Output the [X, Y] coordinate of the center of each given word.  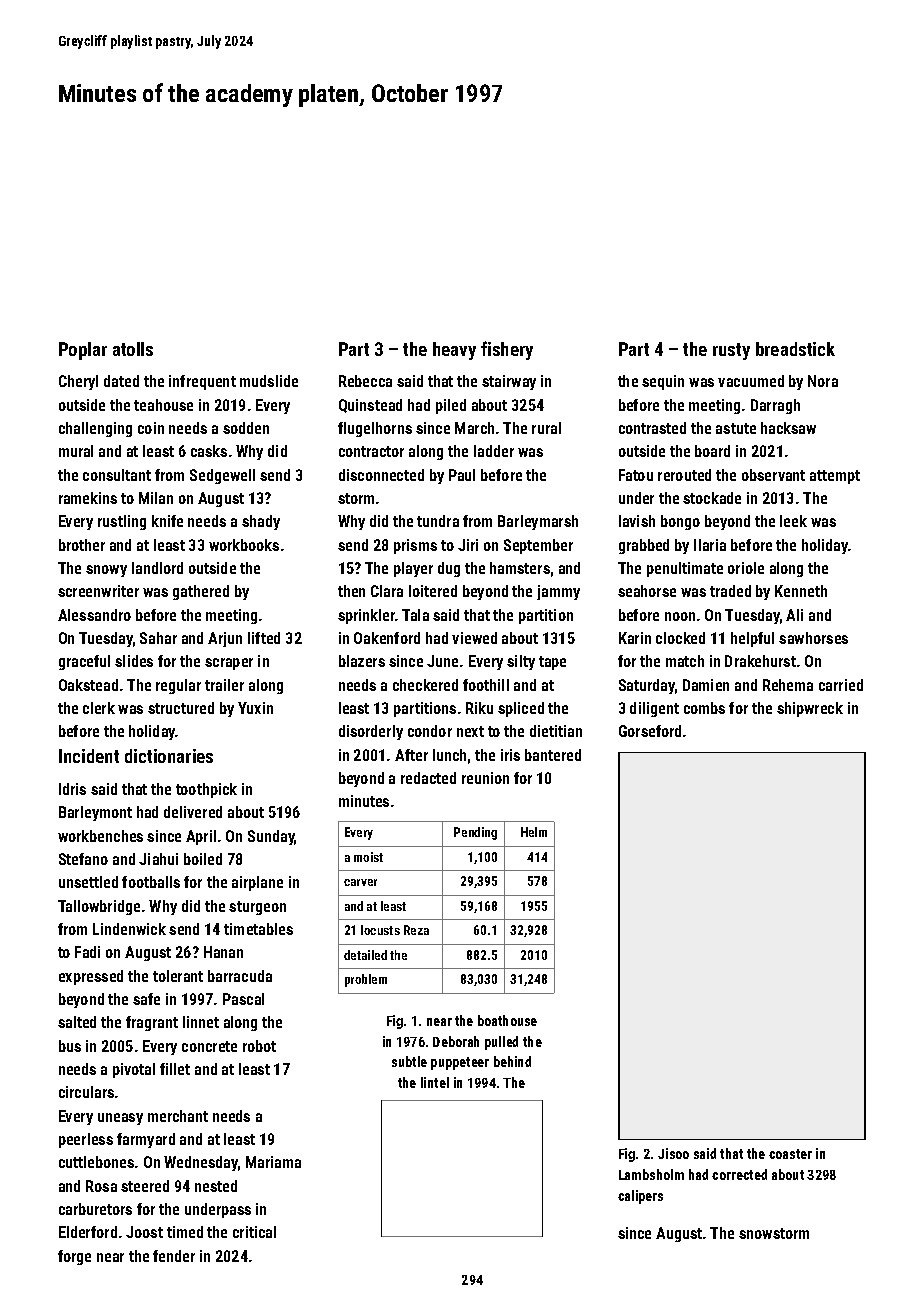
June [442, 661]
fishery [507, 350]
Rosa [101, 1186]
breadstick [795, 349]
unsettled [88, 882]
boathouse [507, 1020]
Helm [534, 832]
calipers [640, 1197]
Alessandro [94, 615]
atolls [133, 349]
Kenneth [801, 591]
